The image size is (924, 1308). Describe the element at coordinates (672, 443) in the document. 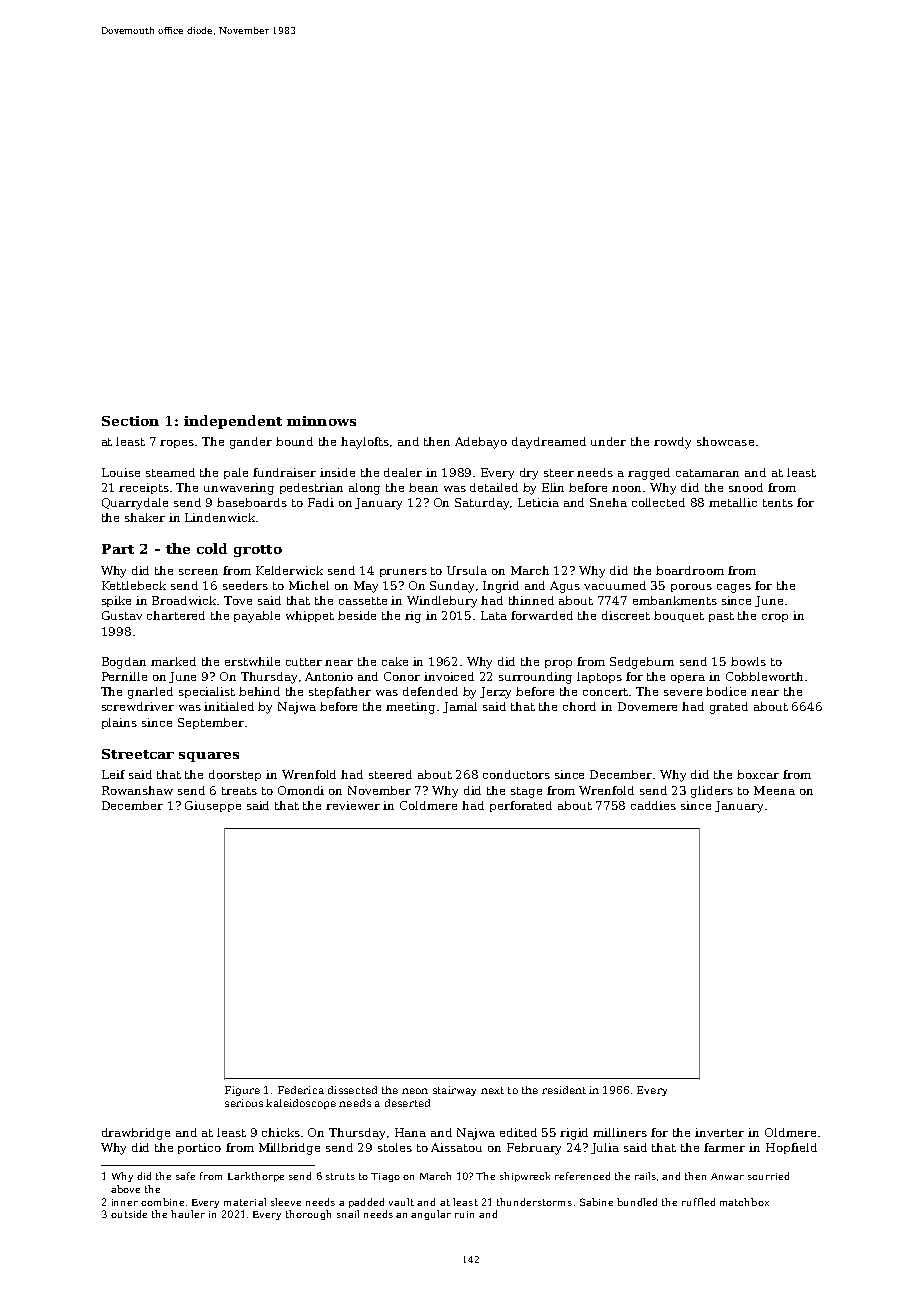

I see `rowdy` at that location.
